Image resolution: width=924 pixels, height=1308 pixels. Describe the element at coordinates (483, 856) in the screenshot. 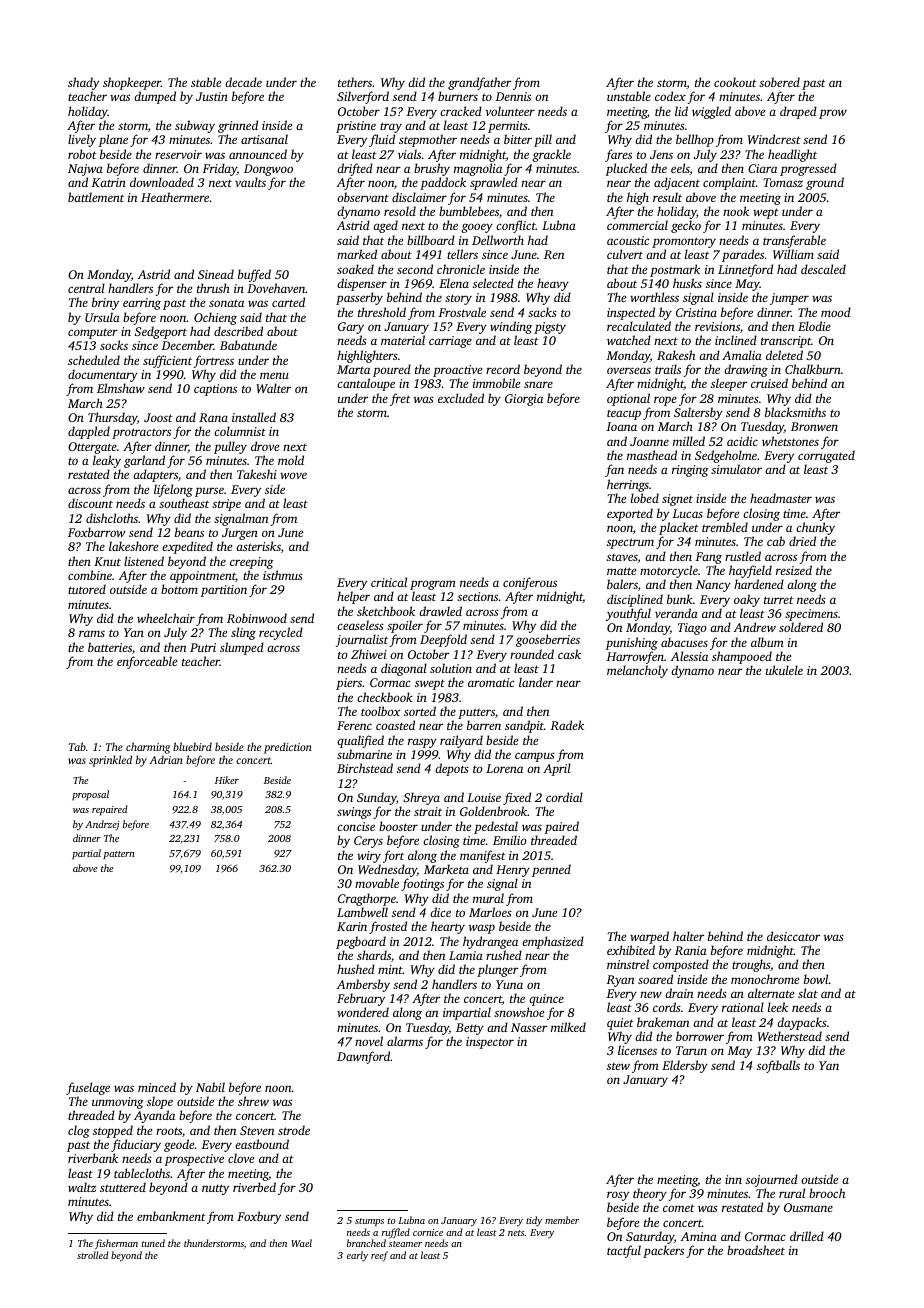

I see `manifest` at that location.
